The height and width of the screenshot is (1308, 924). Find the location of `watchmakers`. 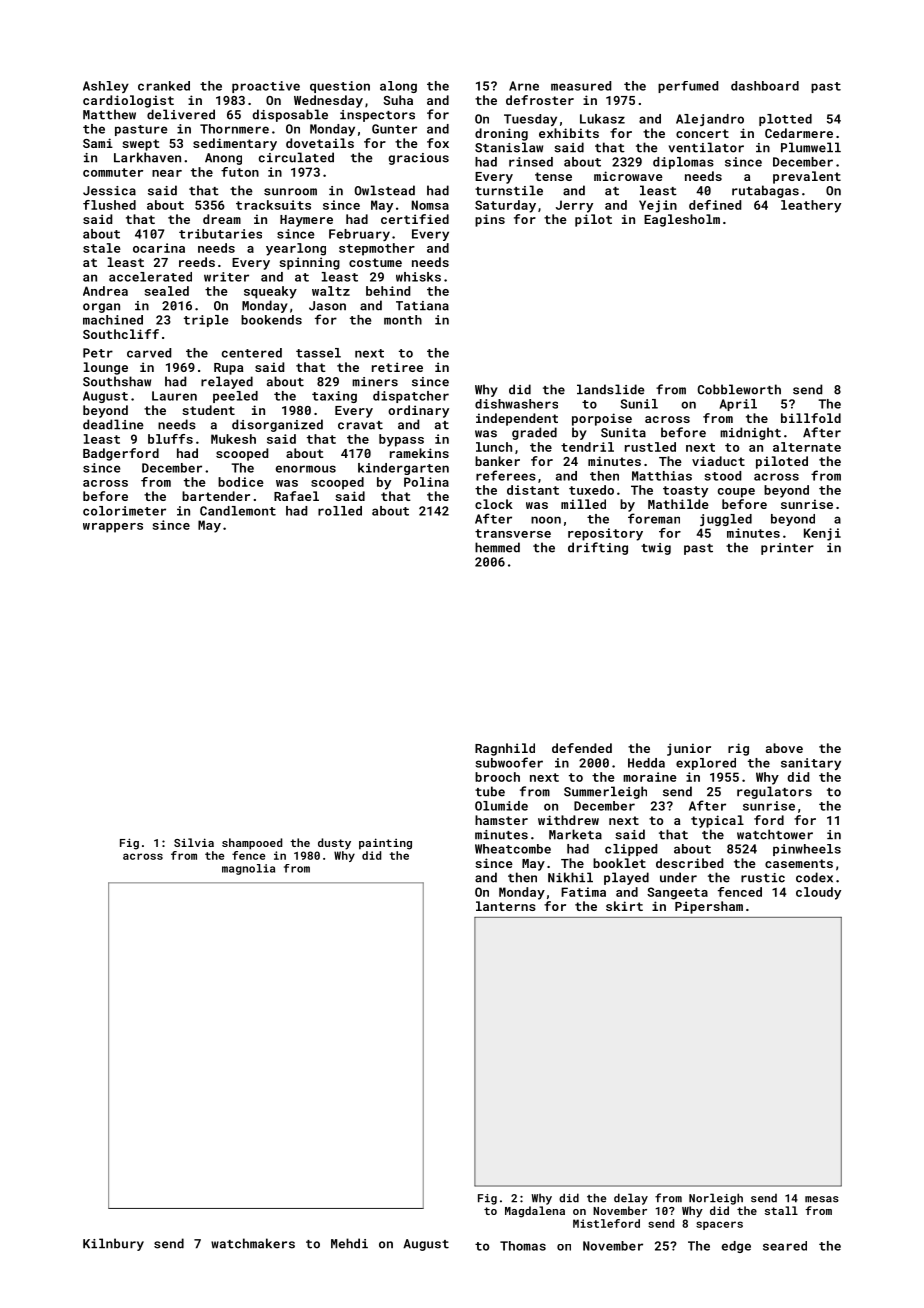

watchmakers is located at coordinates (253, 1243).
